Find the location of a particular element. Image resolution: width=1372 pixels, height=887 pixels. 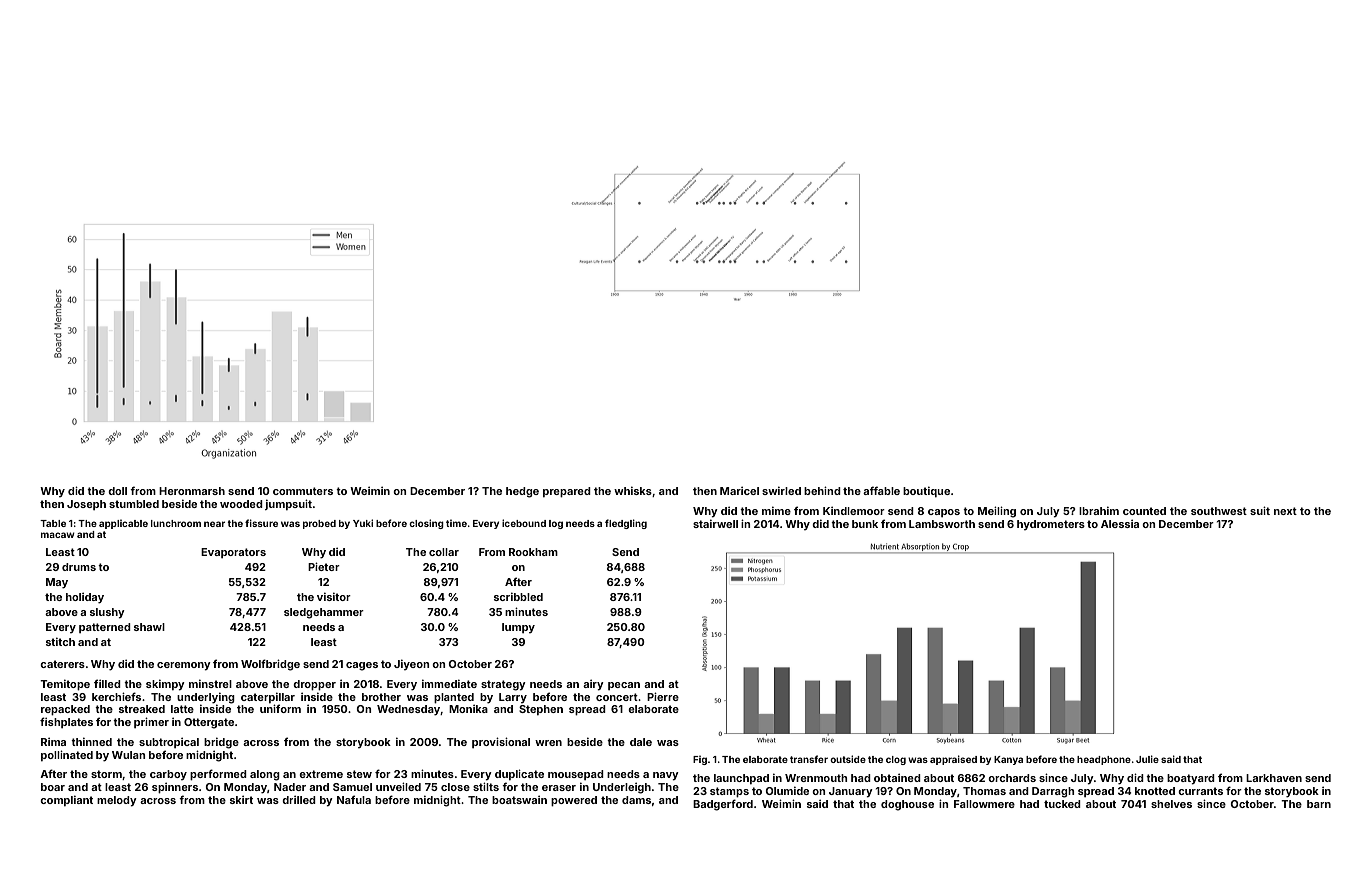

Kanya is located at coordinates (1008, 760).
